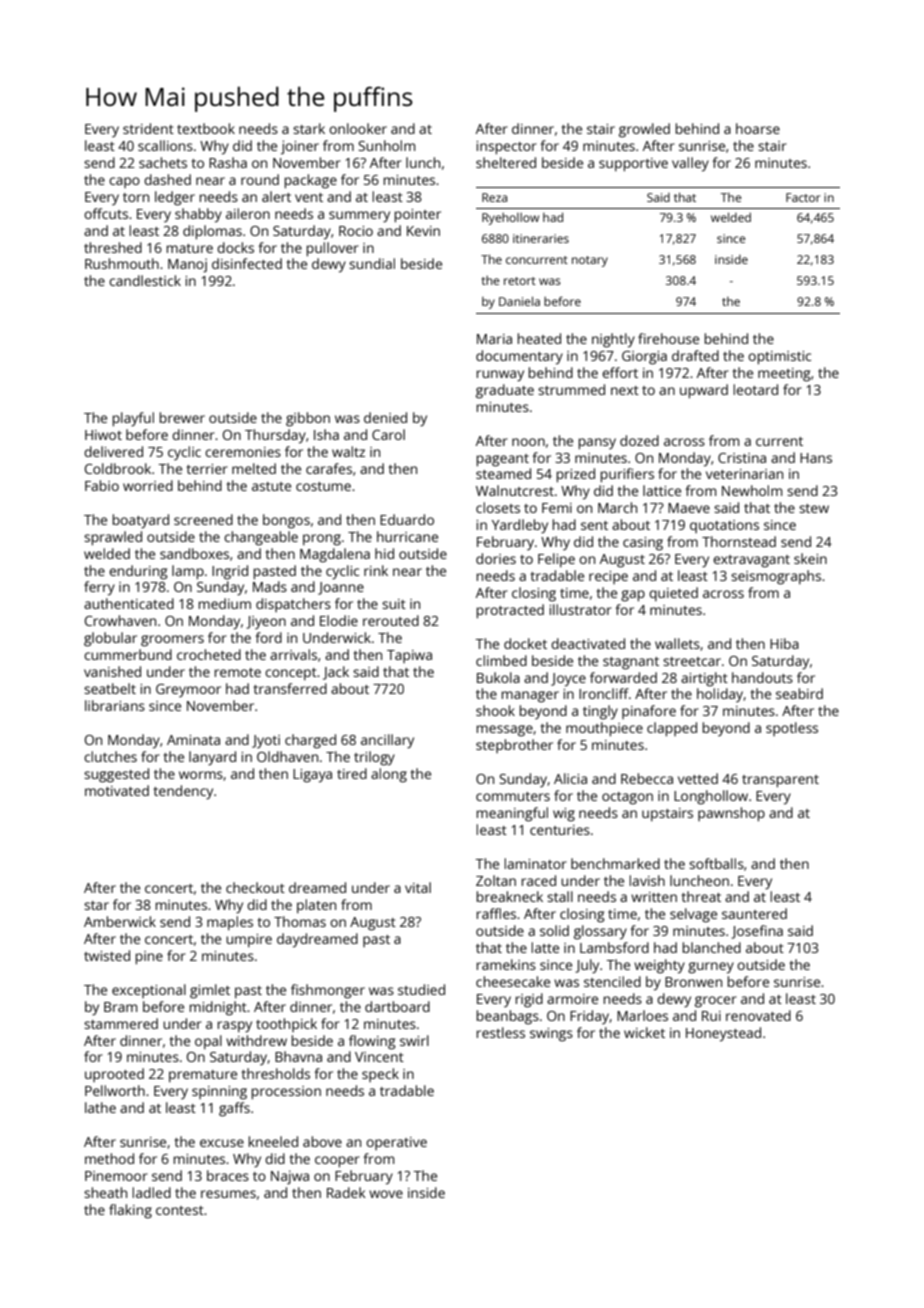 The width and height of the screenshot is (924, 1308). Describe the element at coordinates (644, 130) in the screenshot. I see `growled` at that location.
